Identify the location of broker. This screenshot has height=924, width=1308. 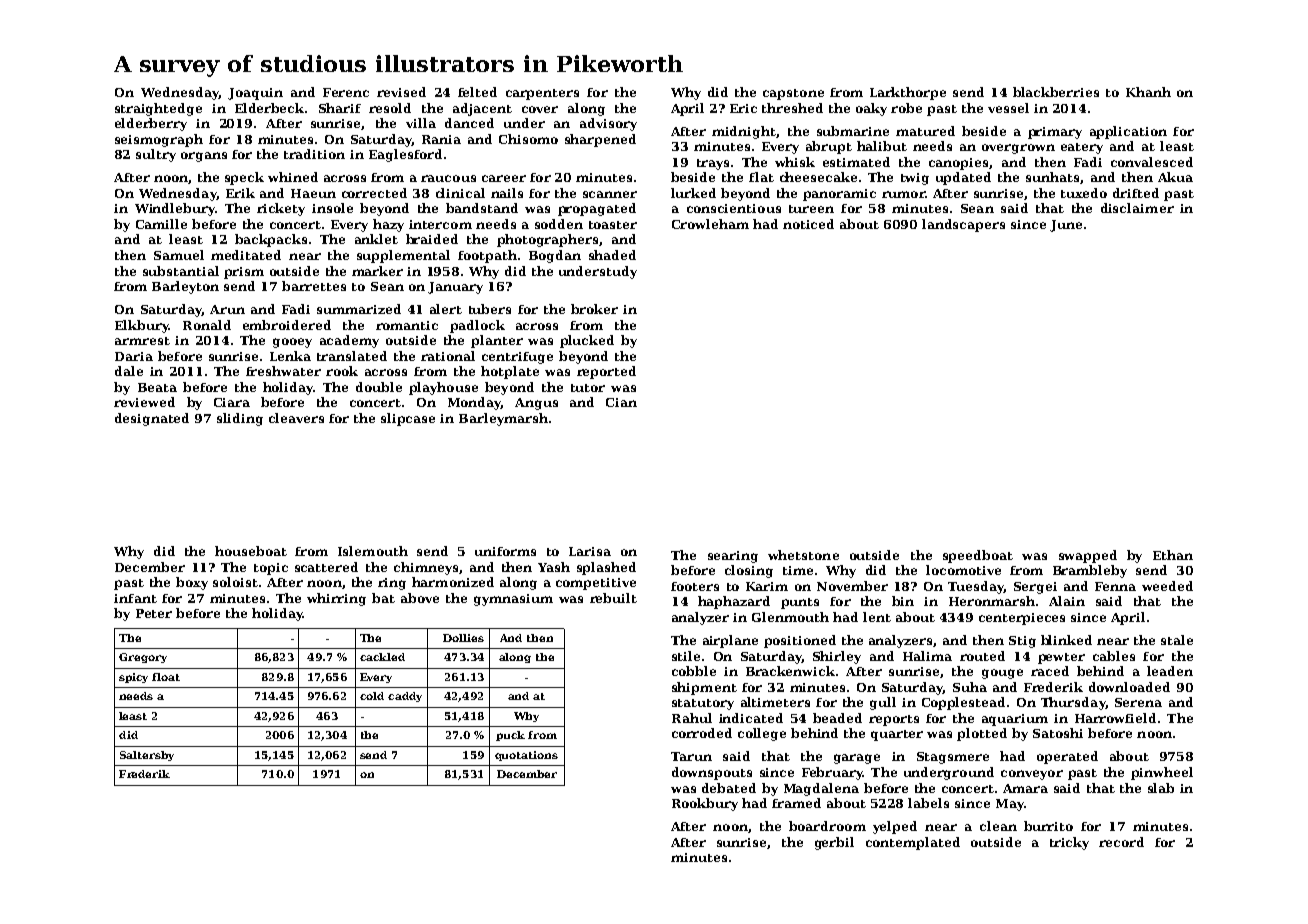
(594, 309).
